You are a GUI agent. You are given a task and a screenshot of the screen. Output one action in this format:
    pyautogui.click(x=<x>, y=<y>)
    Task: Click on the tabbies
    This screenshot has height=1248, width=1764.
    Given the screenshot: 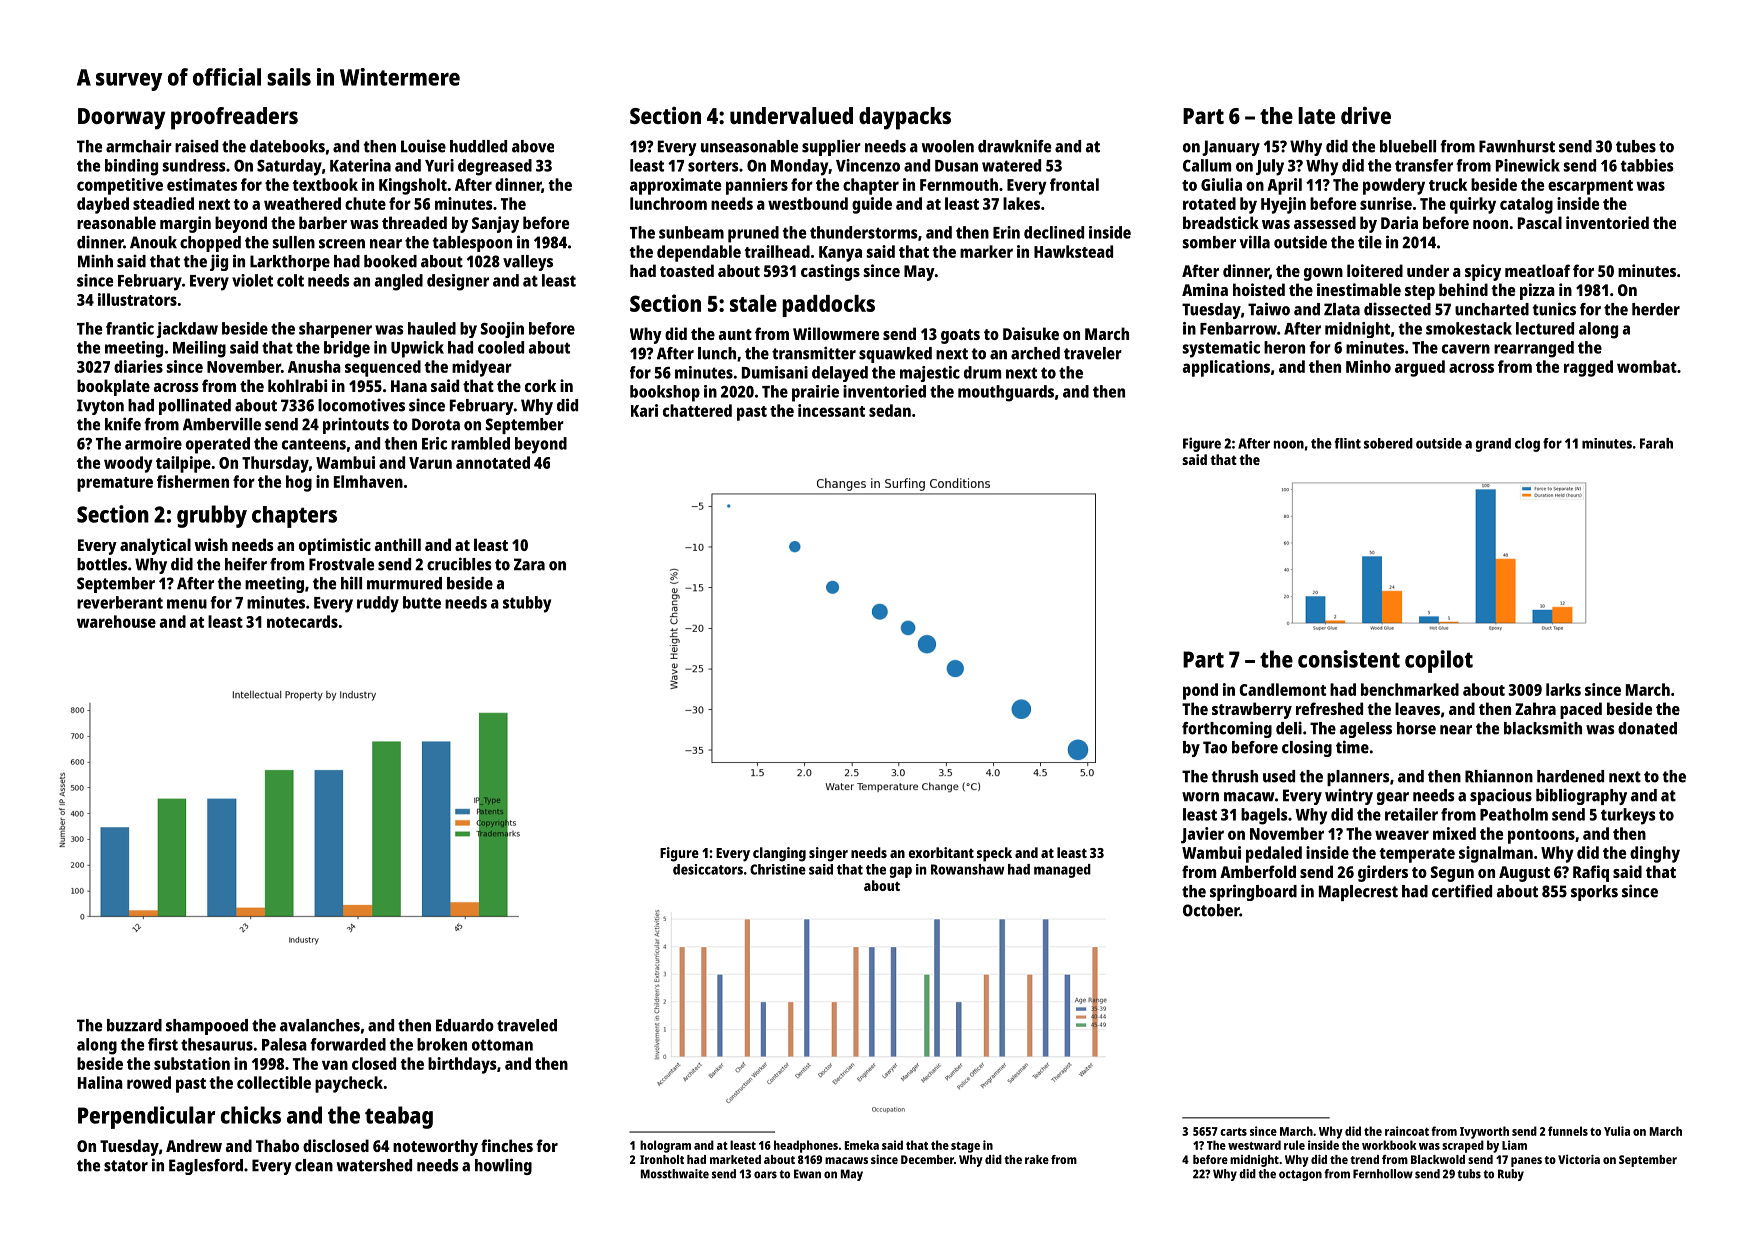 What is the action you would take?
    pyautogui.click(x=1647, y=165)
